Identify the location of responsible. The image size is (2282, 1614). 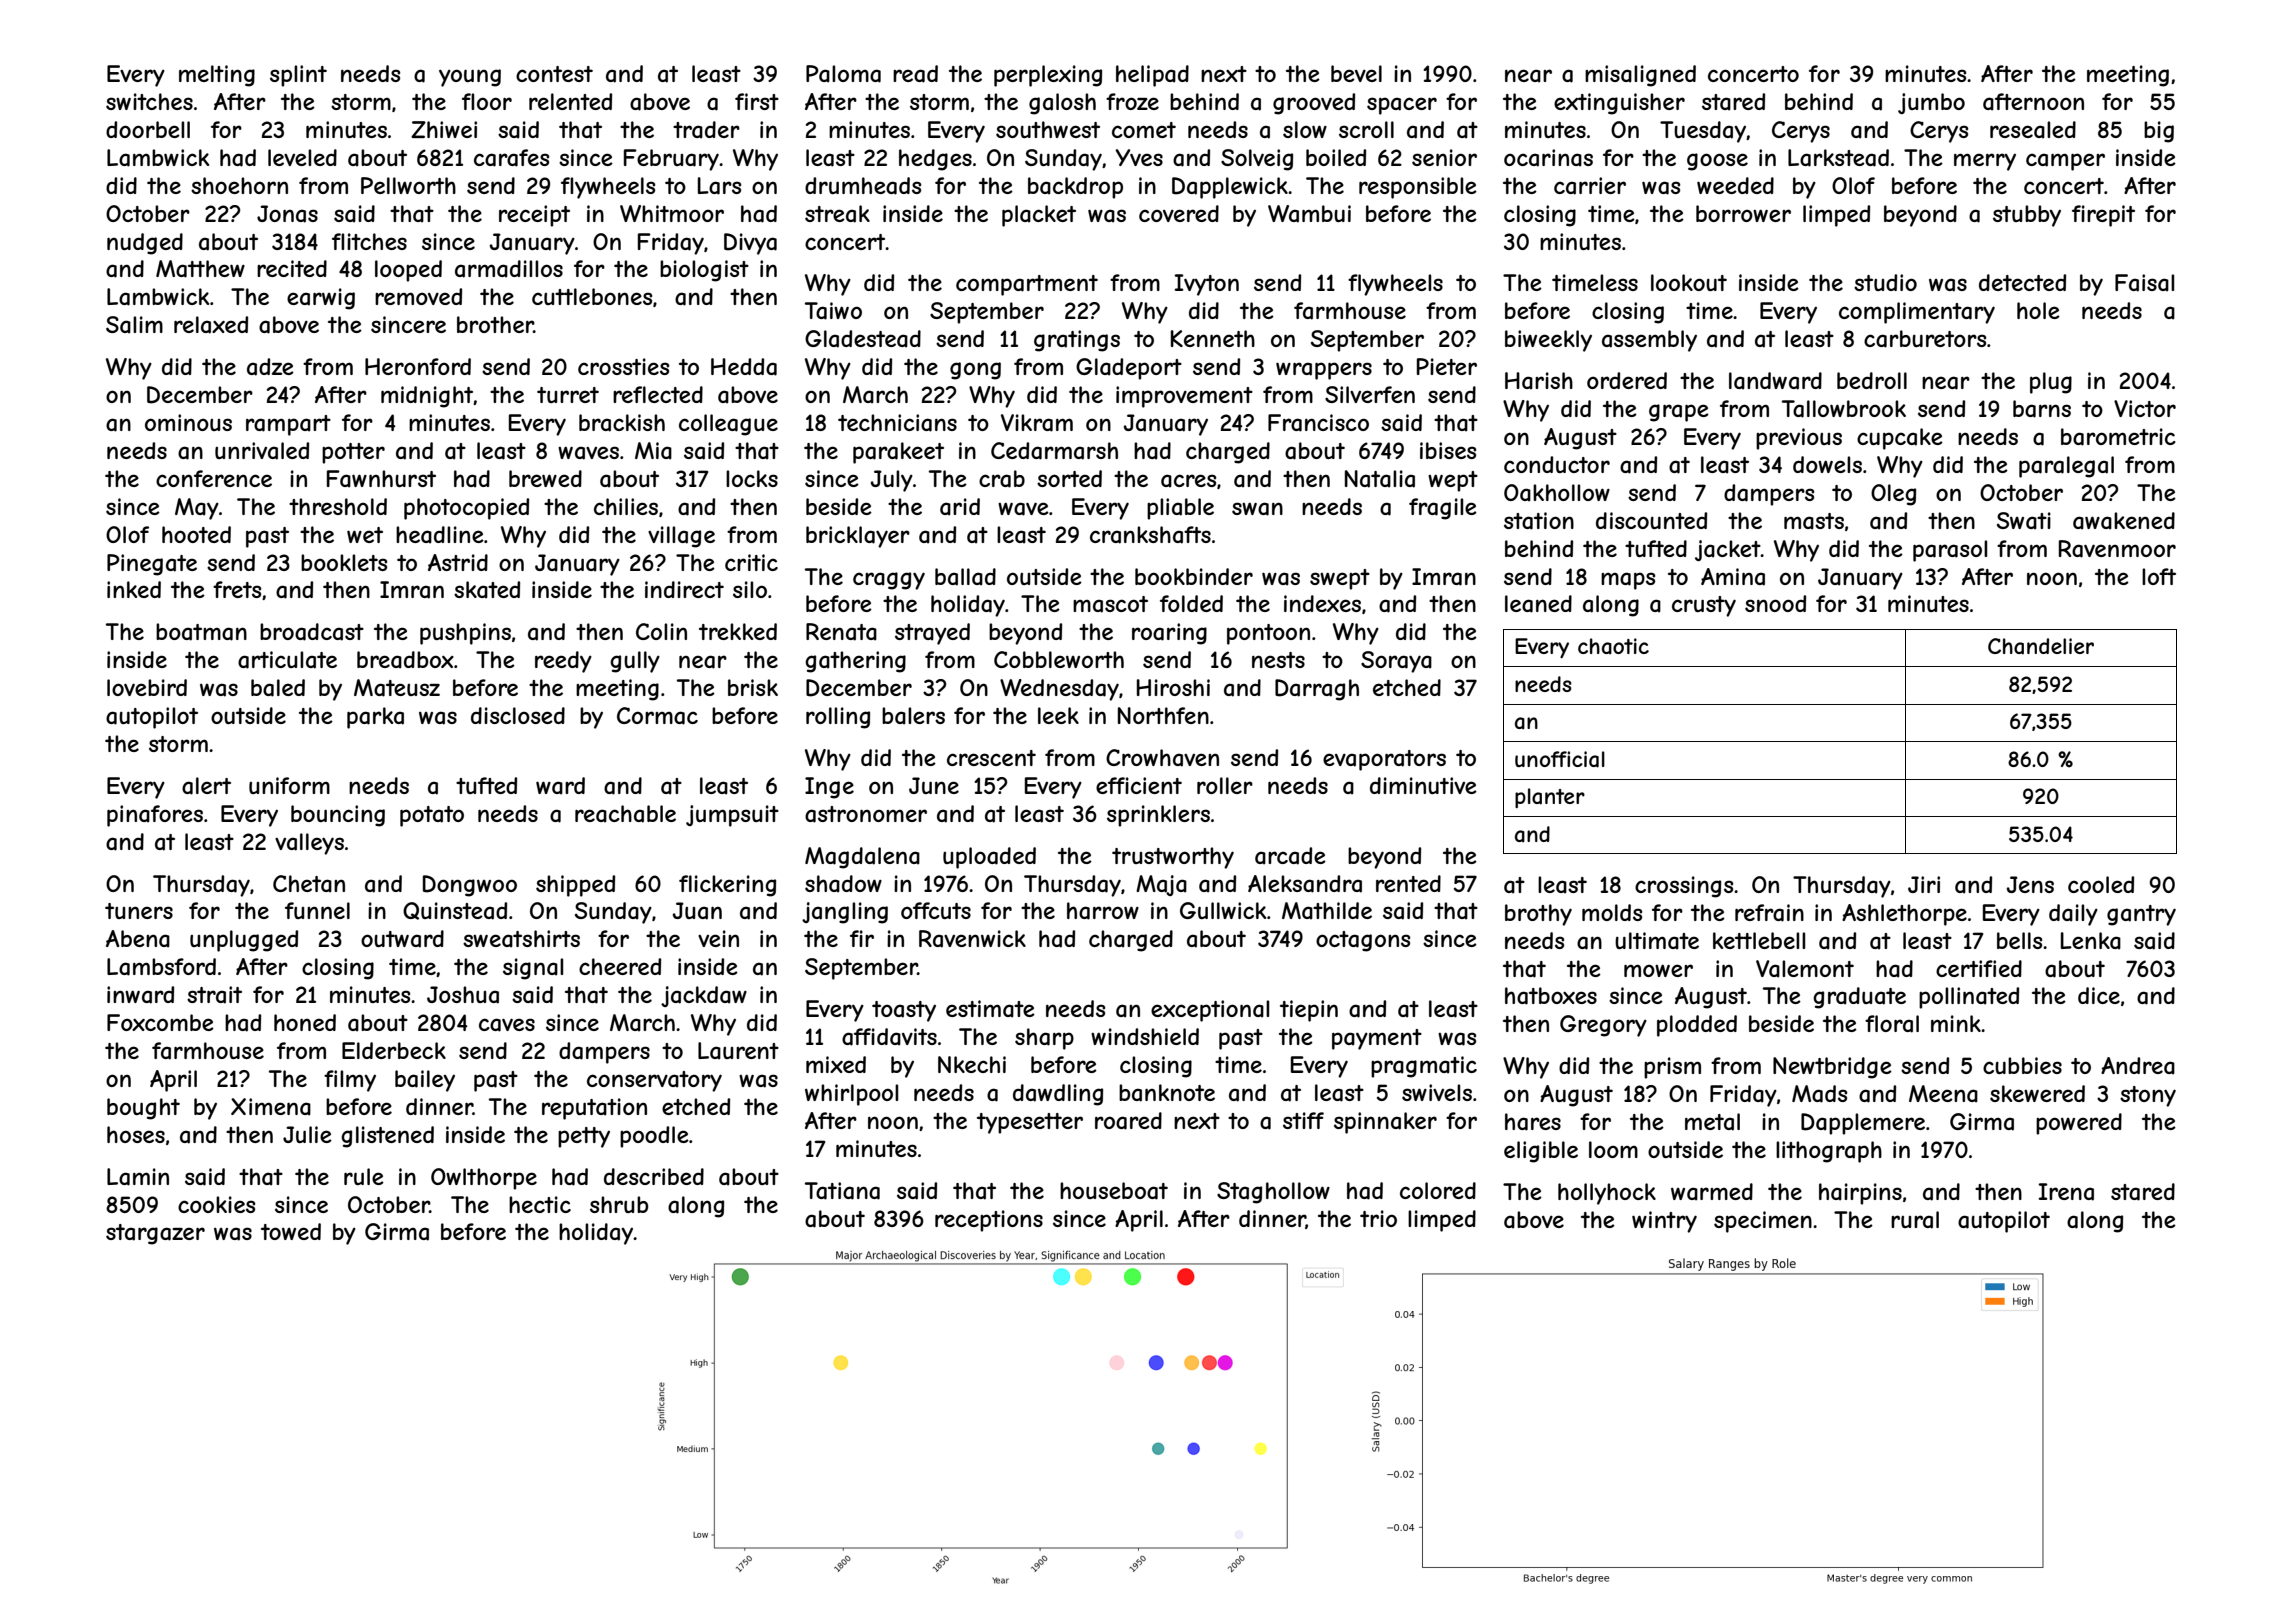
(1418, 188).
